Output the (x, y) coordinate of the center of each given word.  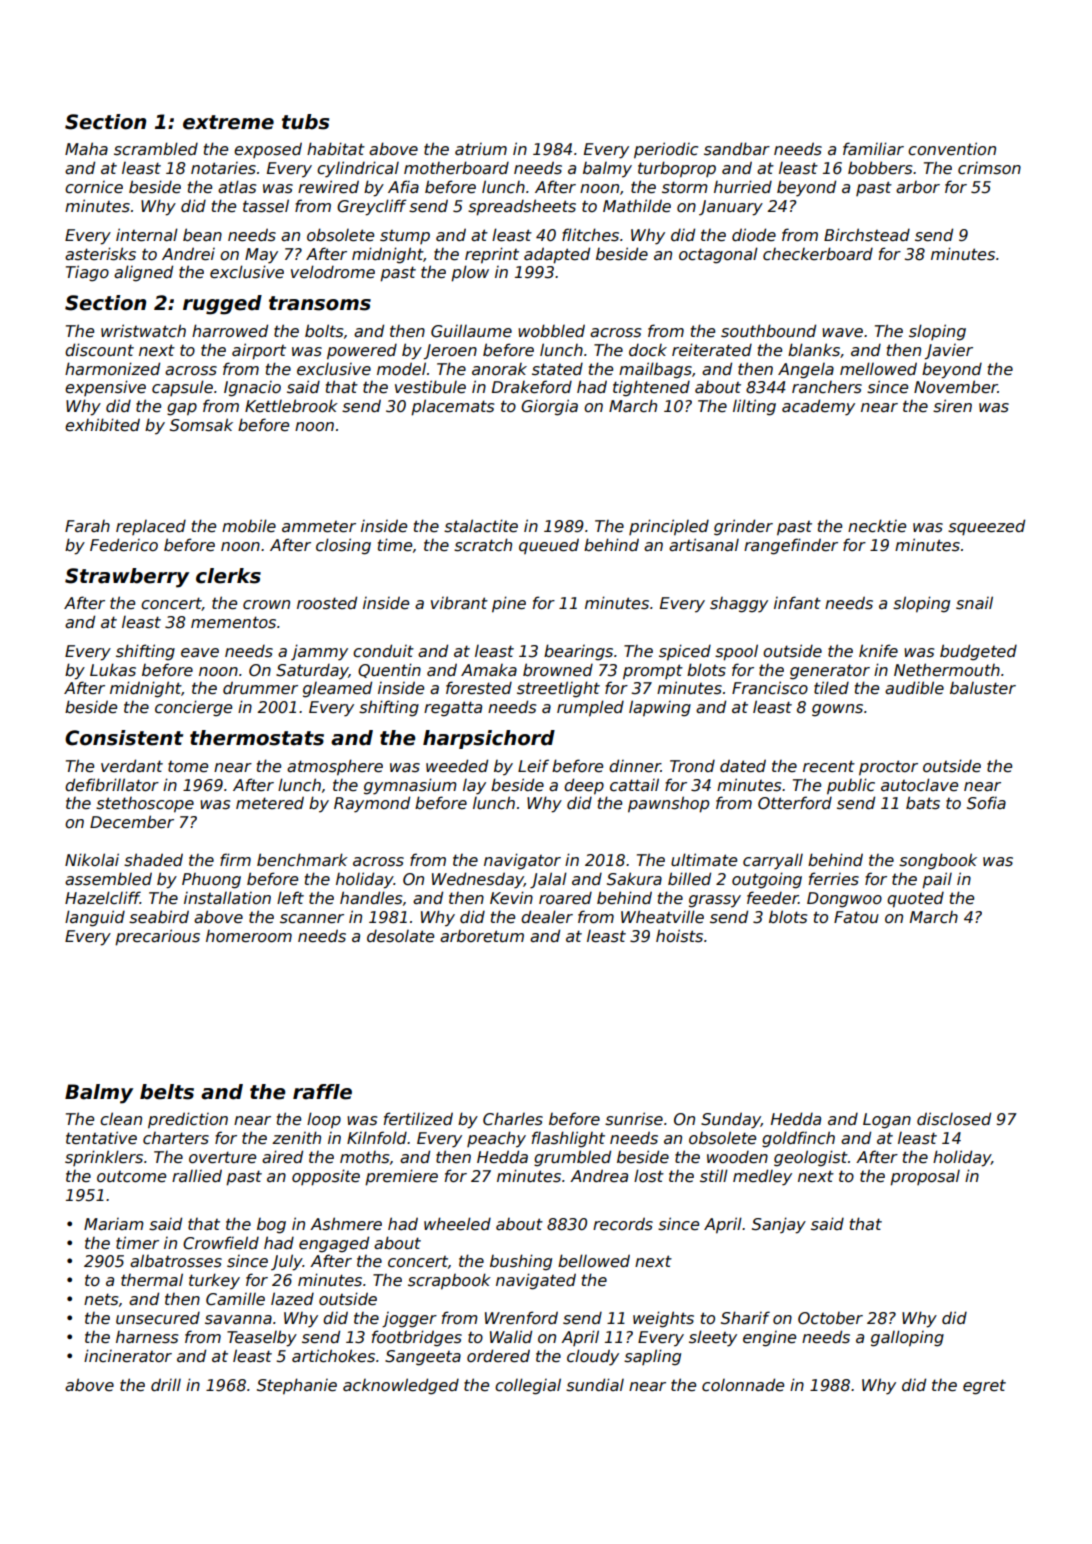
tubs (305, 122)
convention (952, 149)
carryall (773, 861)
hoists (679, 936)
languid (95, 918)
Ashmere (346, 1224)
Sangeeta (423, 1358)
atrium (481, 149)
